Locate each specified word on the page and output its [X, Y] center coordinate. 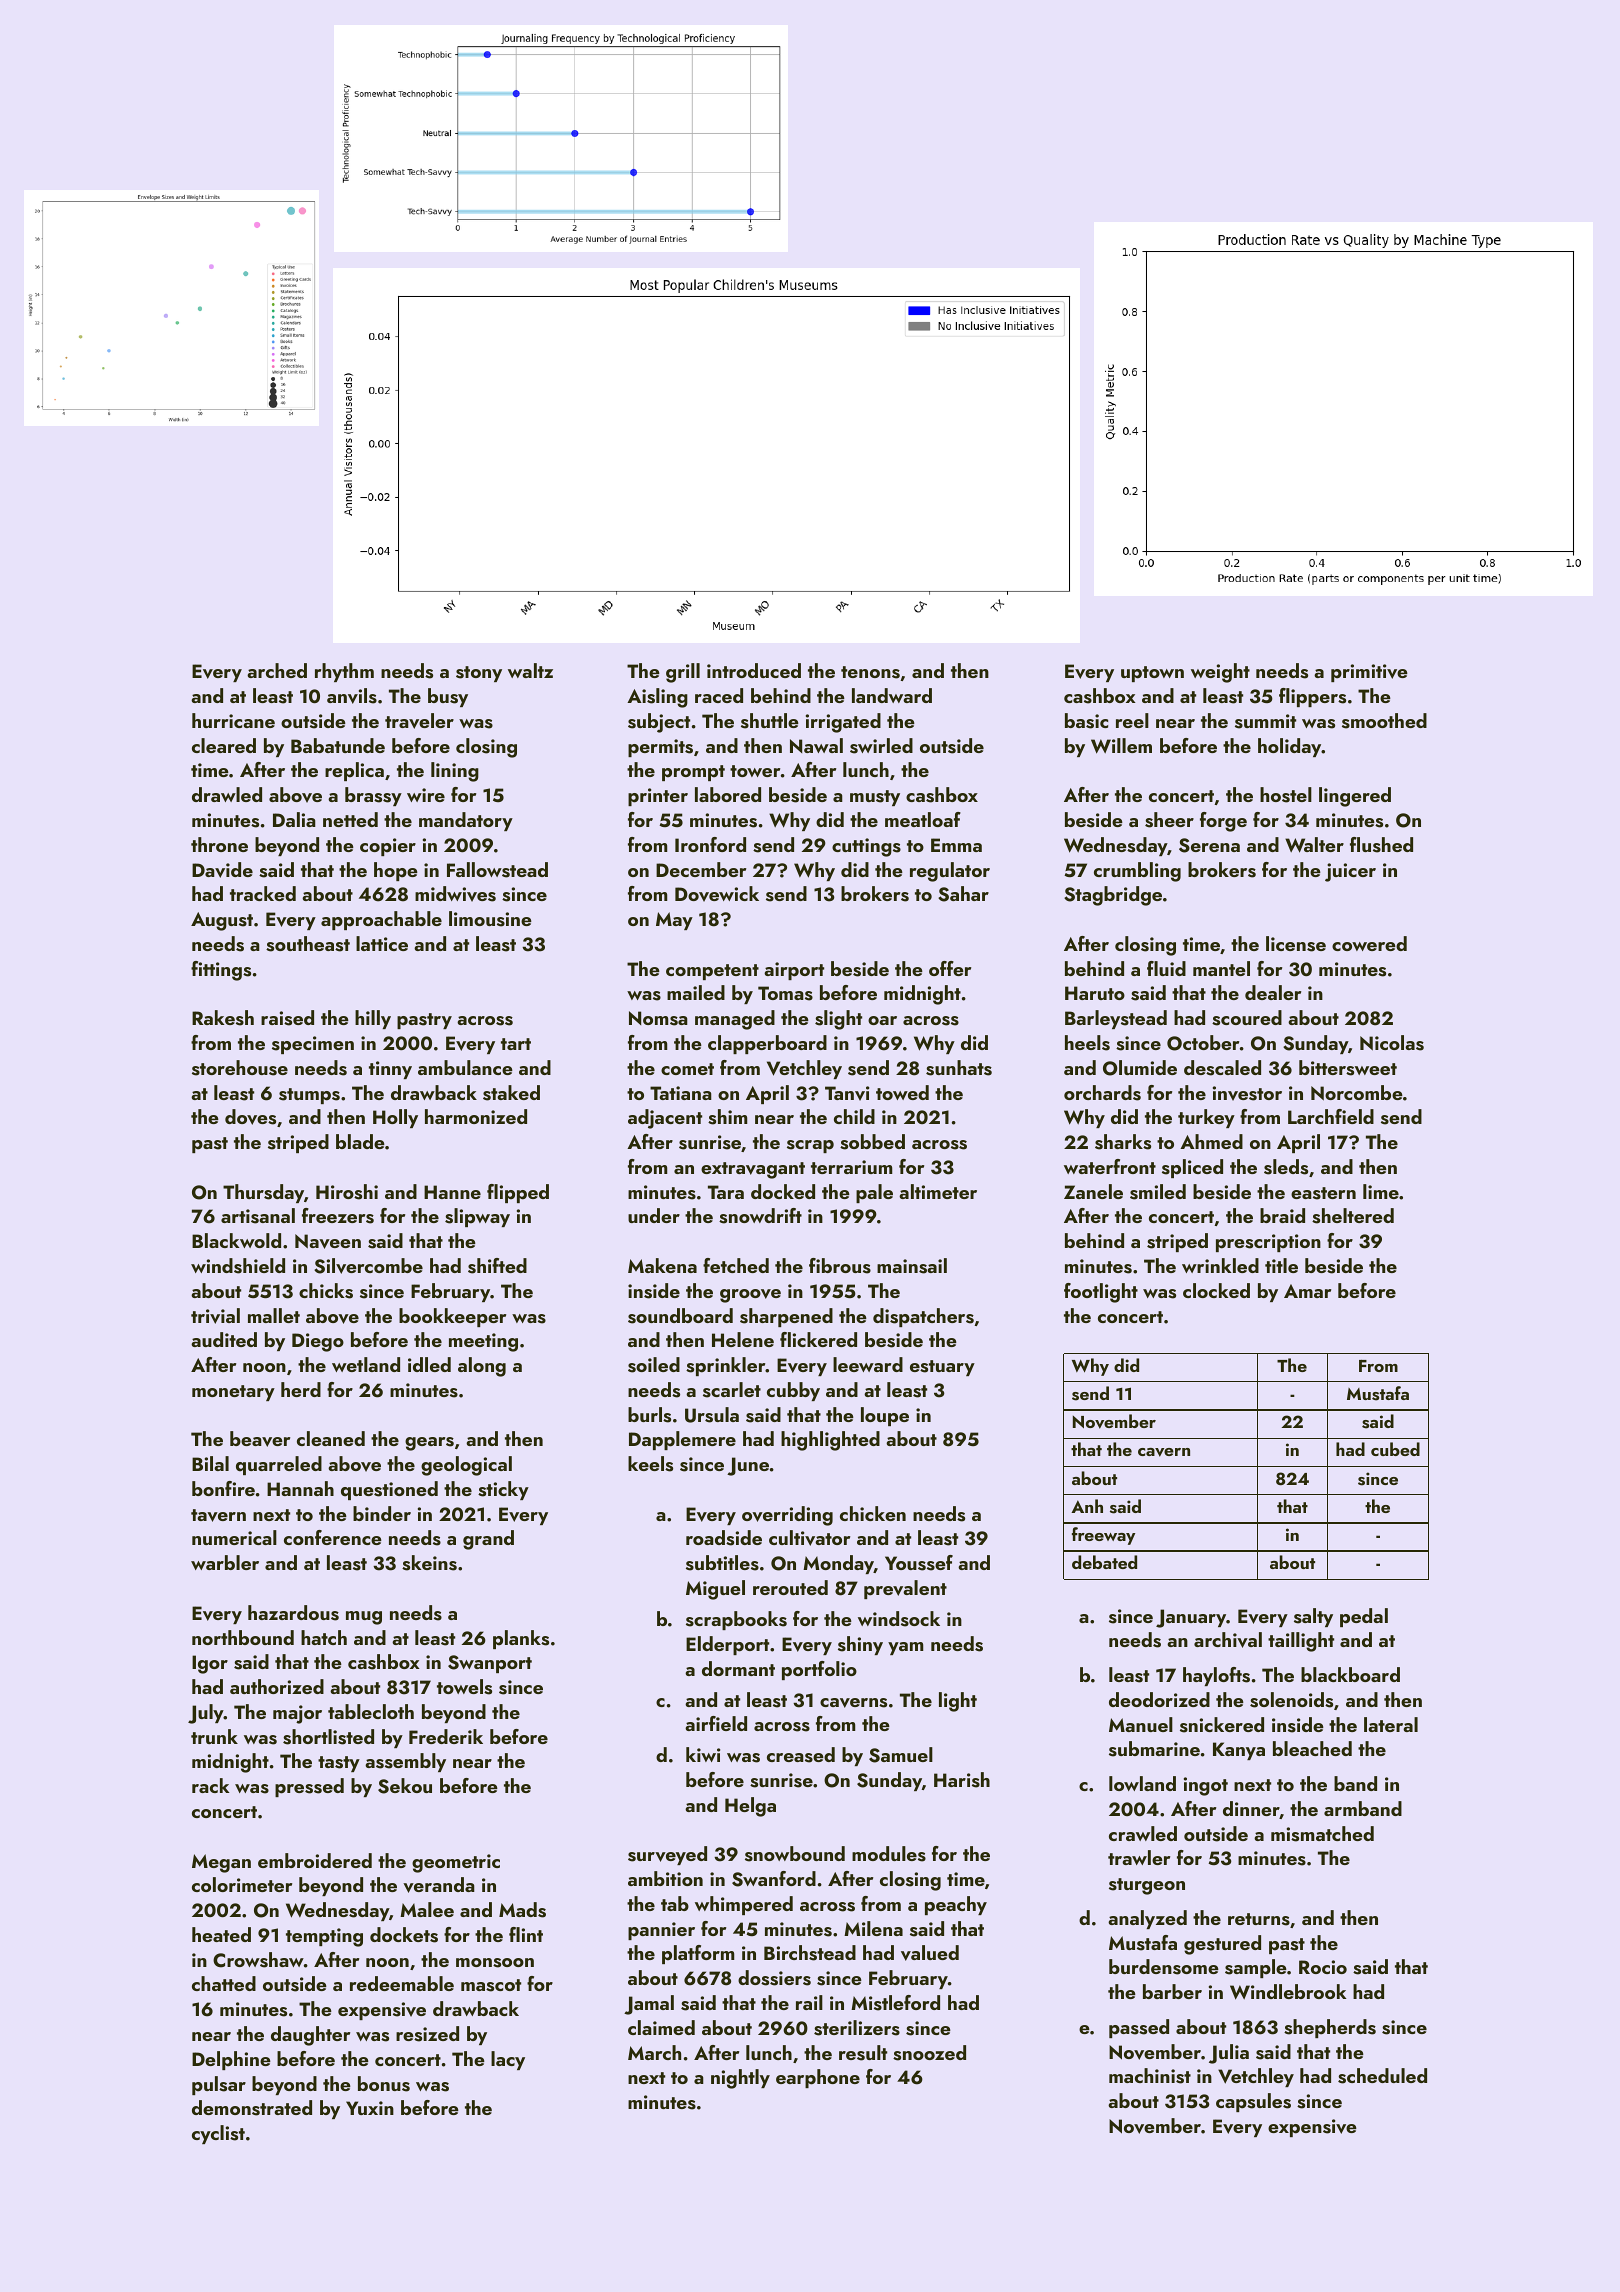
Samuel [901, 1755]
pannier [661, 1931]
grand [488, 1540]
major [297, 1714]
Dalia [294, 819]
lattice [382, 943]
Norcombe [1357, 1093]
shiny [860, 1645]
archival [1228, 1640]
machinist [1150, 2076]
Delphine [231, 2060]
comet [687, 1069]
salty [1313, 1617]
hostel [1286, 795]
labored [728, 794]
